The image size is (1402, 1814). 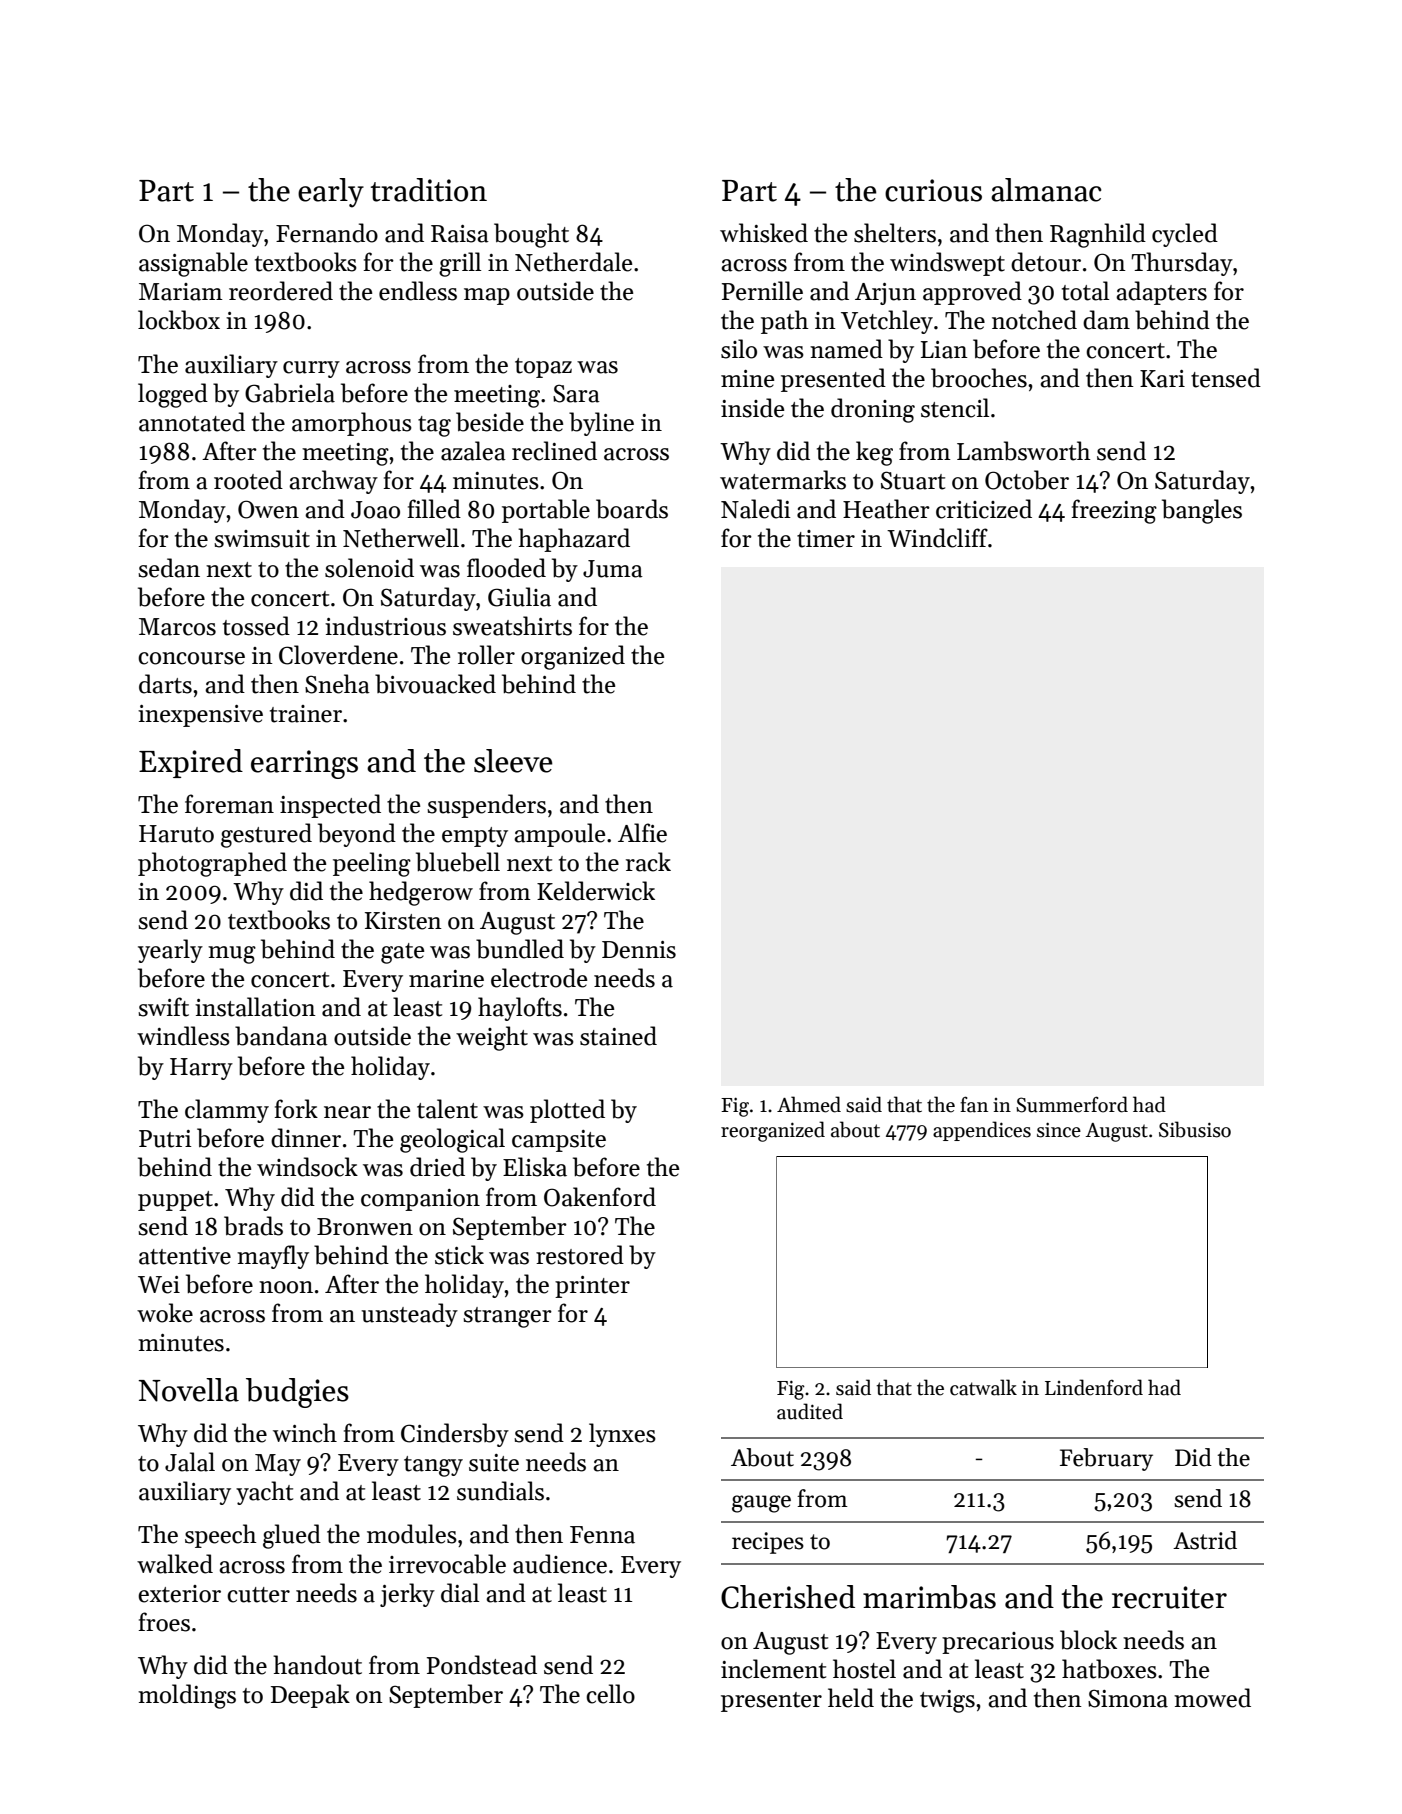 What do you see at coordinates (826, 539) in the page?
I see `timer` at bounding box center [826, 539].
